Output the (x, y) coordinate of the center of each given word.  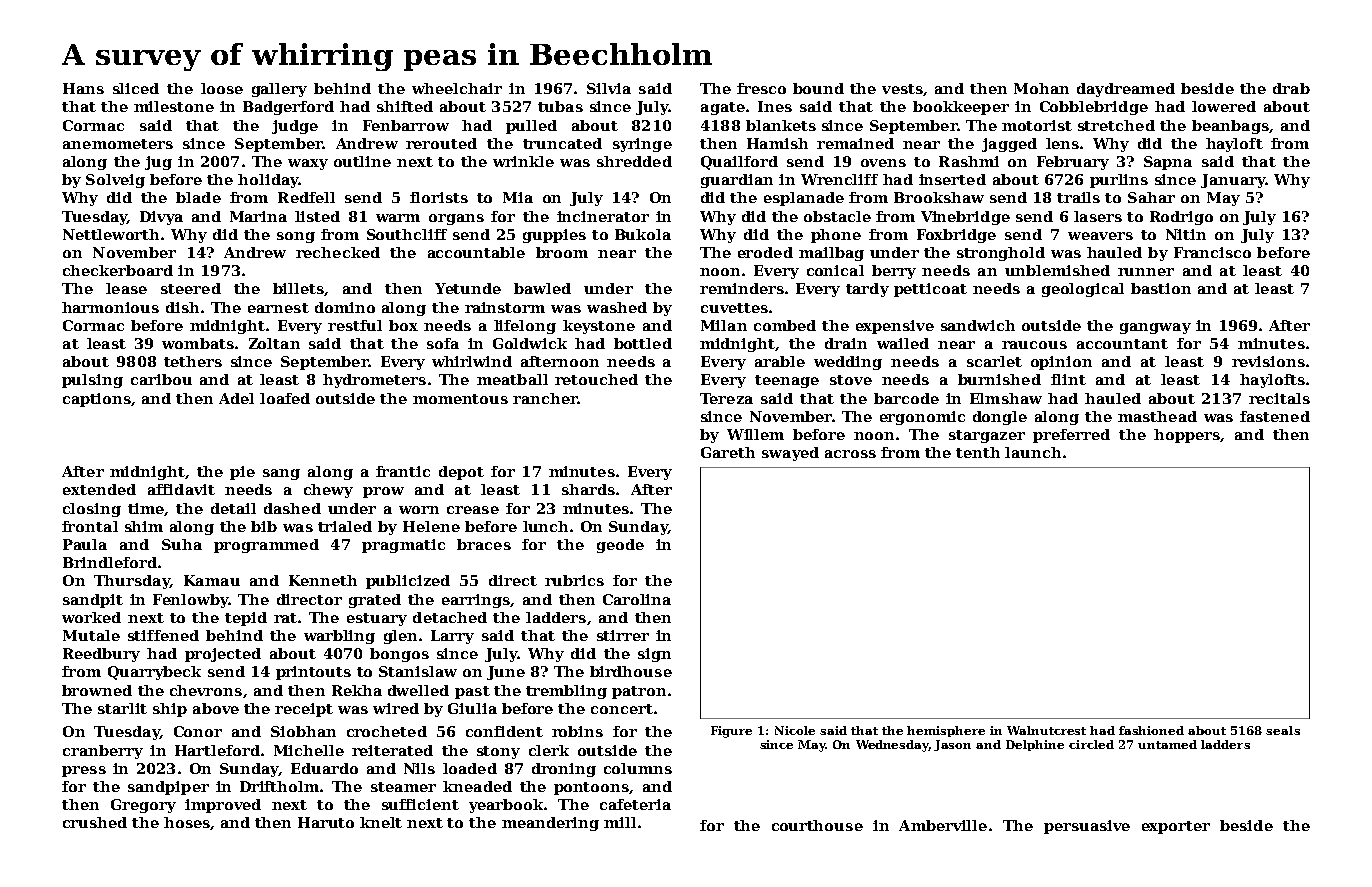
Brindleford (110, 562)
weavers (1100, 236)
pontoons (591, 788)
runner (1146, 272)
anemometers (118, 144)
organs (456, 219)
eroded (765, 252)
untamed (1167, 744)
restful (355, 325)
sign (654, 655)
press (84, 771)
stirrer (623, 635)
